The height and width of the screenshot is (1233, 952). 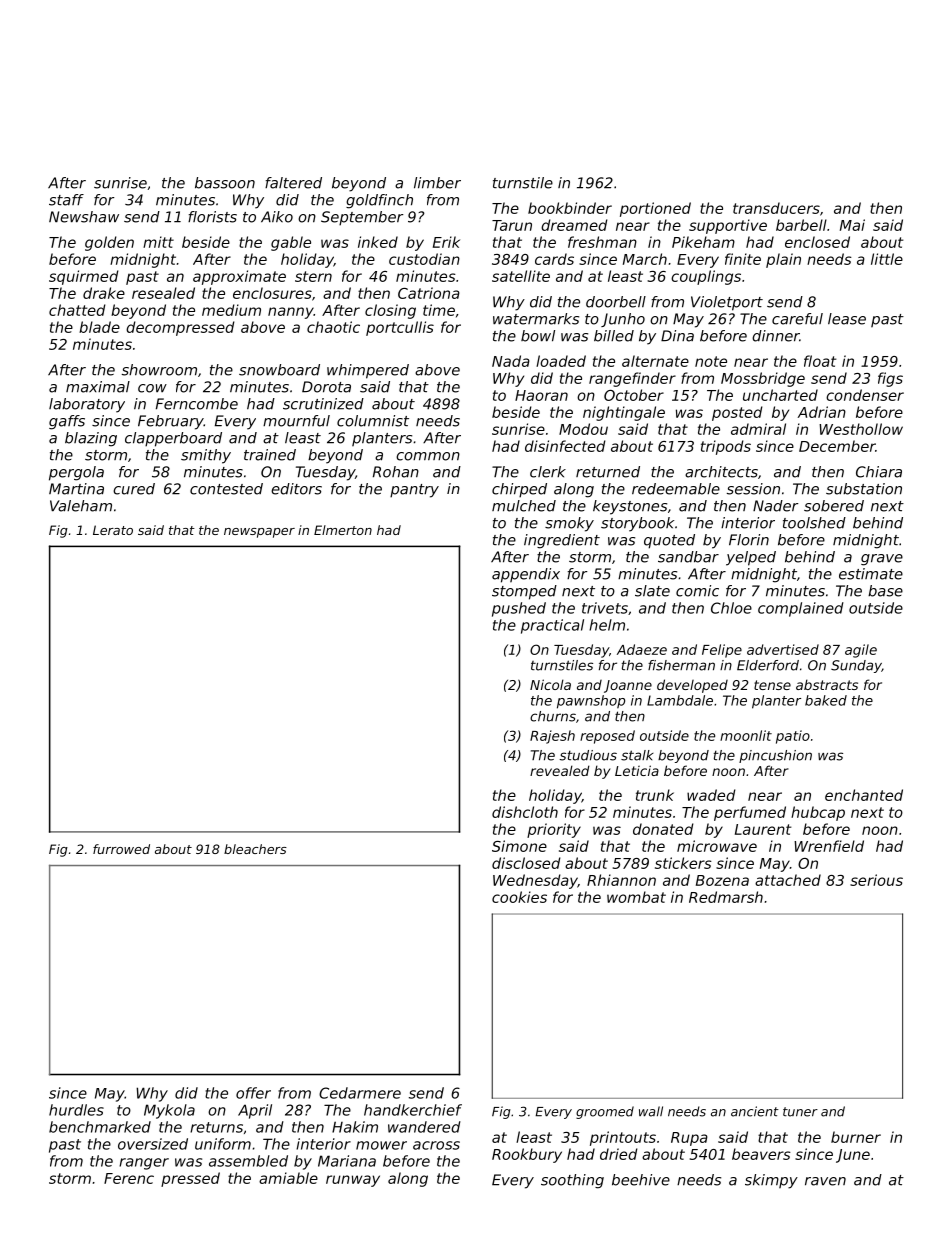 I want to click on Lerato, so click(x=113, y=530).
